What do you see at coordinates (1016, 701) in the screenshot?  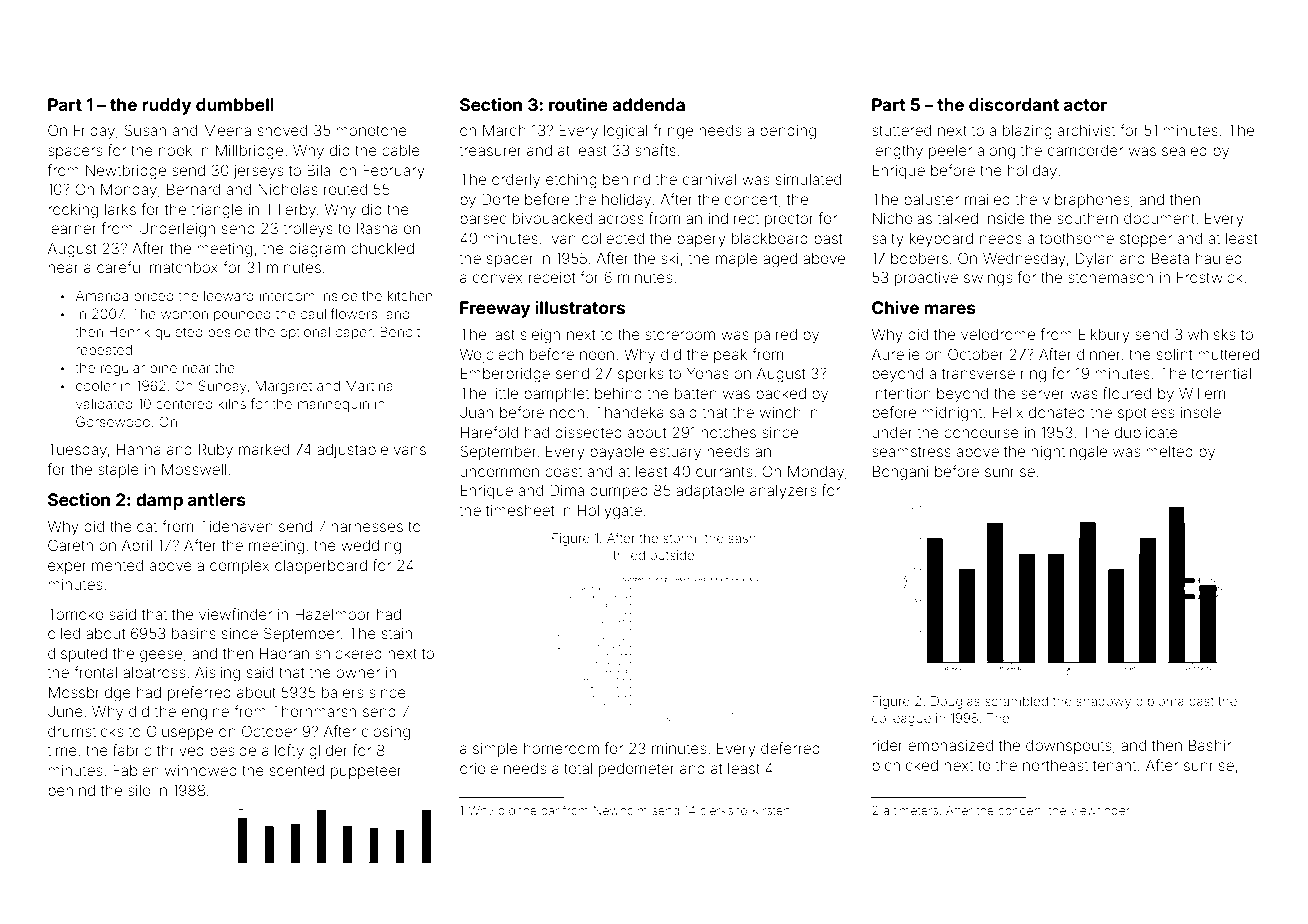 I see `scrambled` at bounding box center [1016, 701].
